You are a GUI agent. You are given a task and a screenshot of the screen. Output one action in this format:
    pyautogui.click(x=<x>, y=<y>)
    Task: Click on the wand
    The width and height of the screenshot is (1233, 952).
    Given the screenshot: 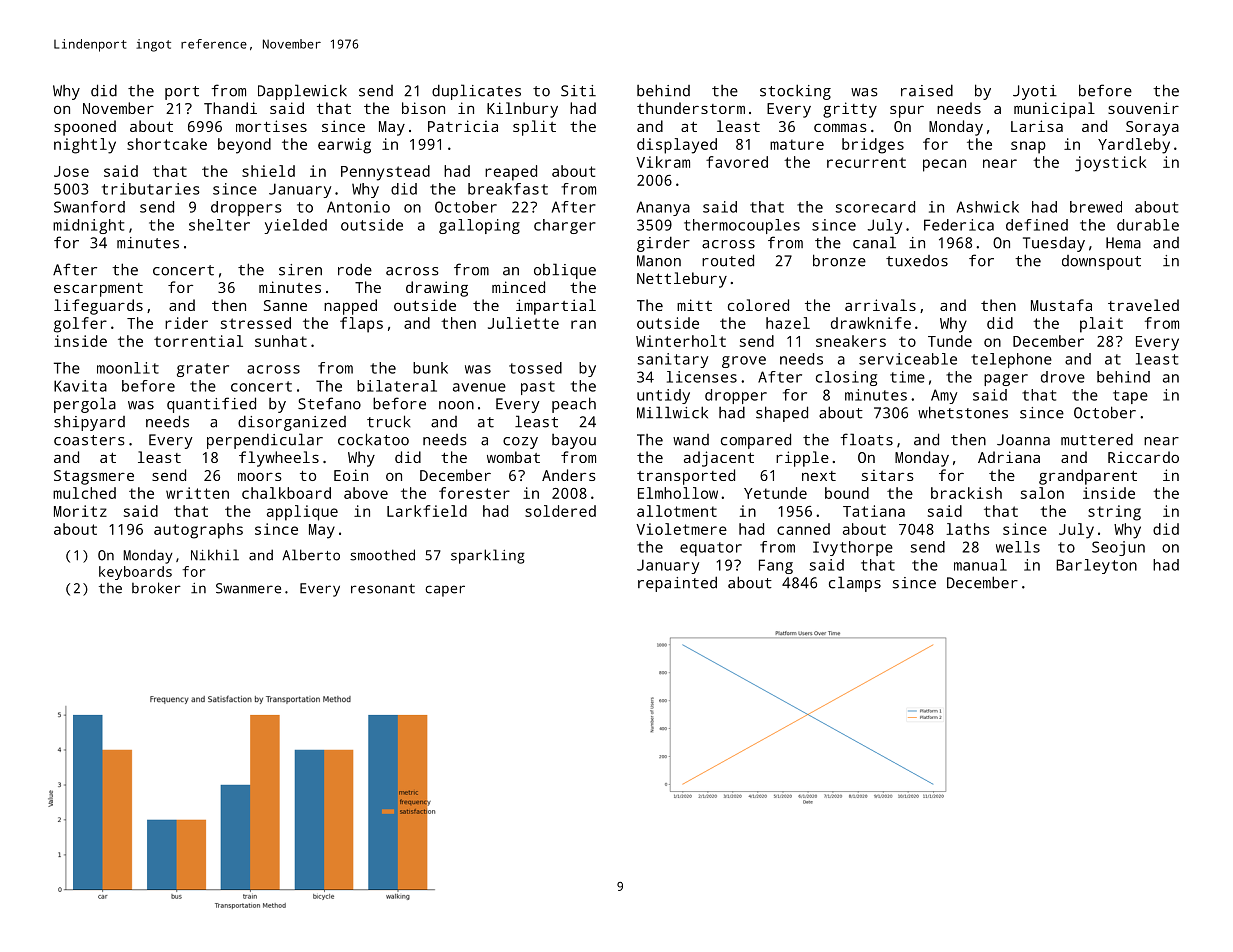 What is the action you would take?
    pyautogui.click(x=691, y=440)
